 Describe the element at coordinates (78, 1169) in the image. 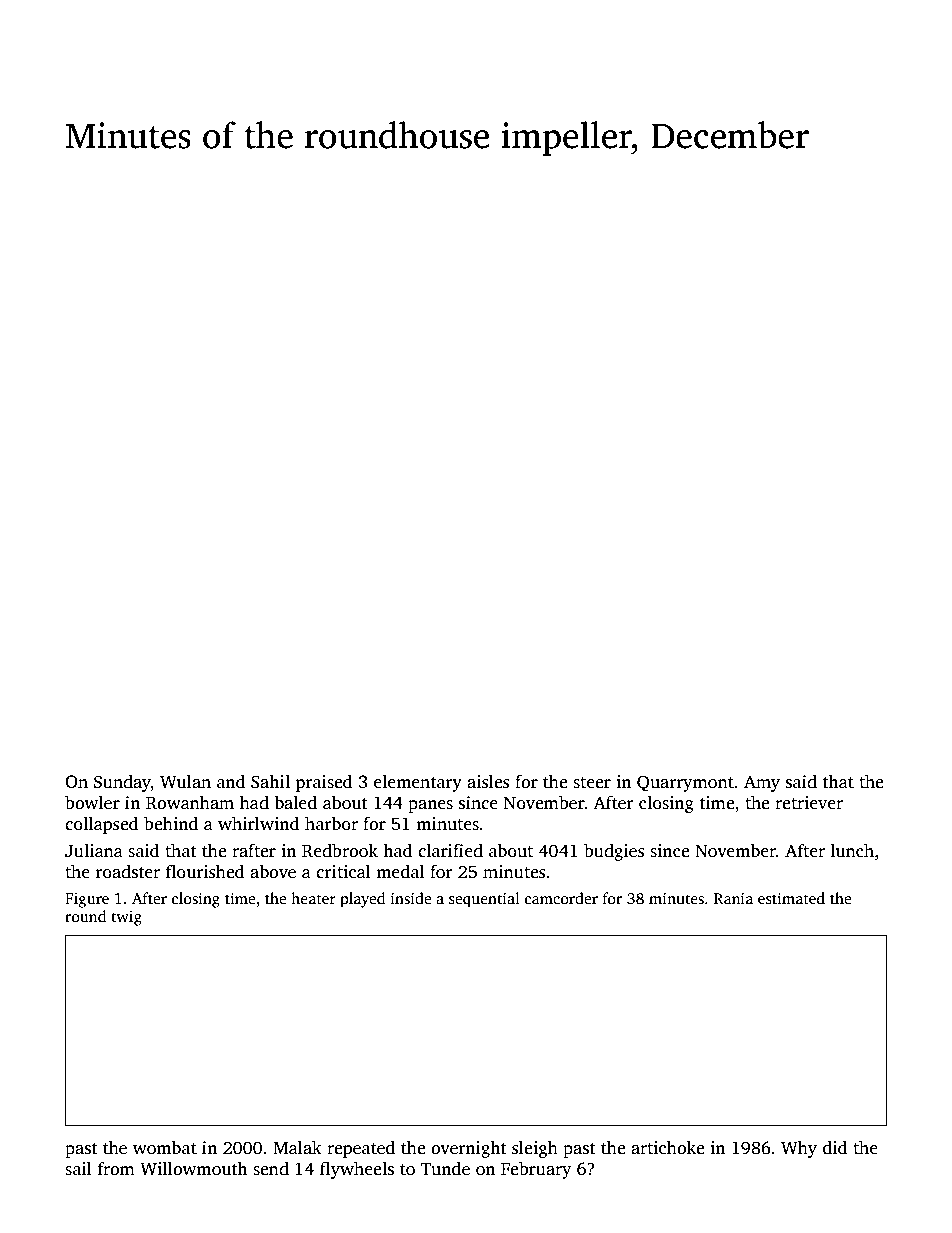

I see `sail` at that location.
